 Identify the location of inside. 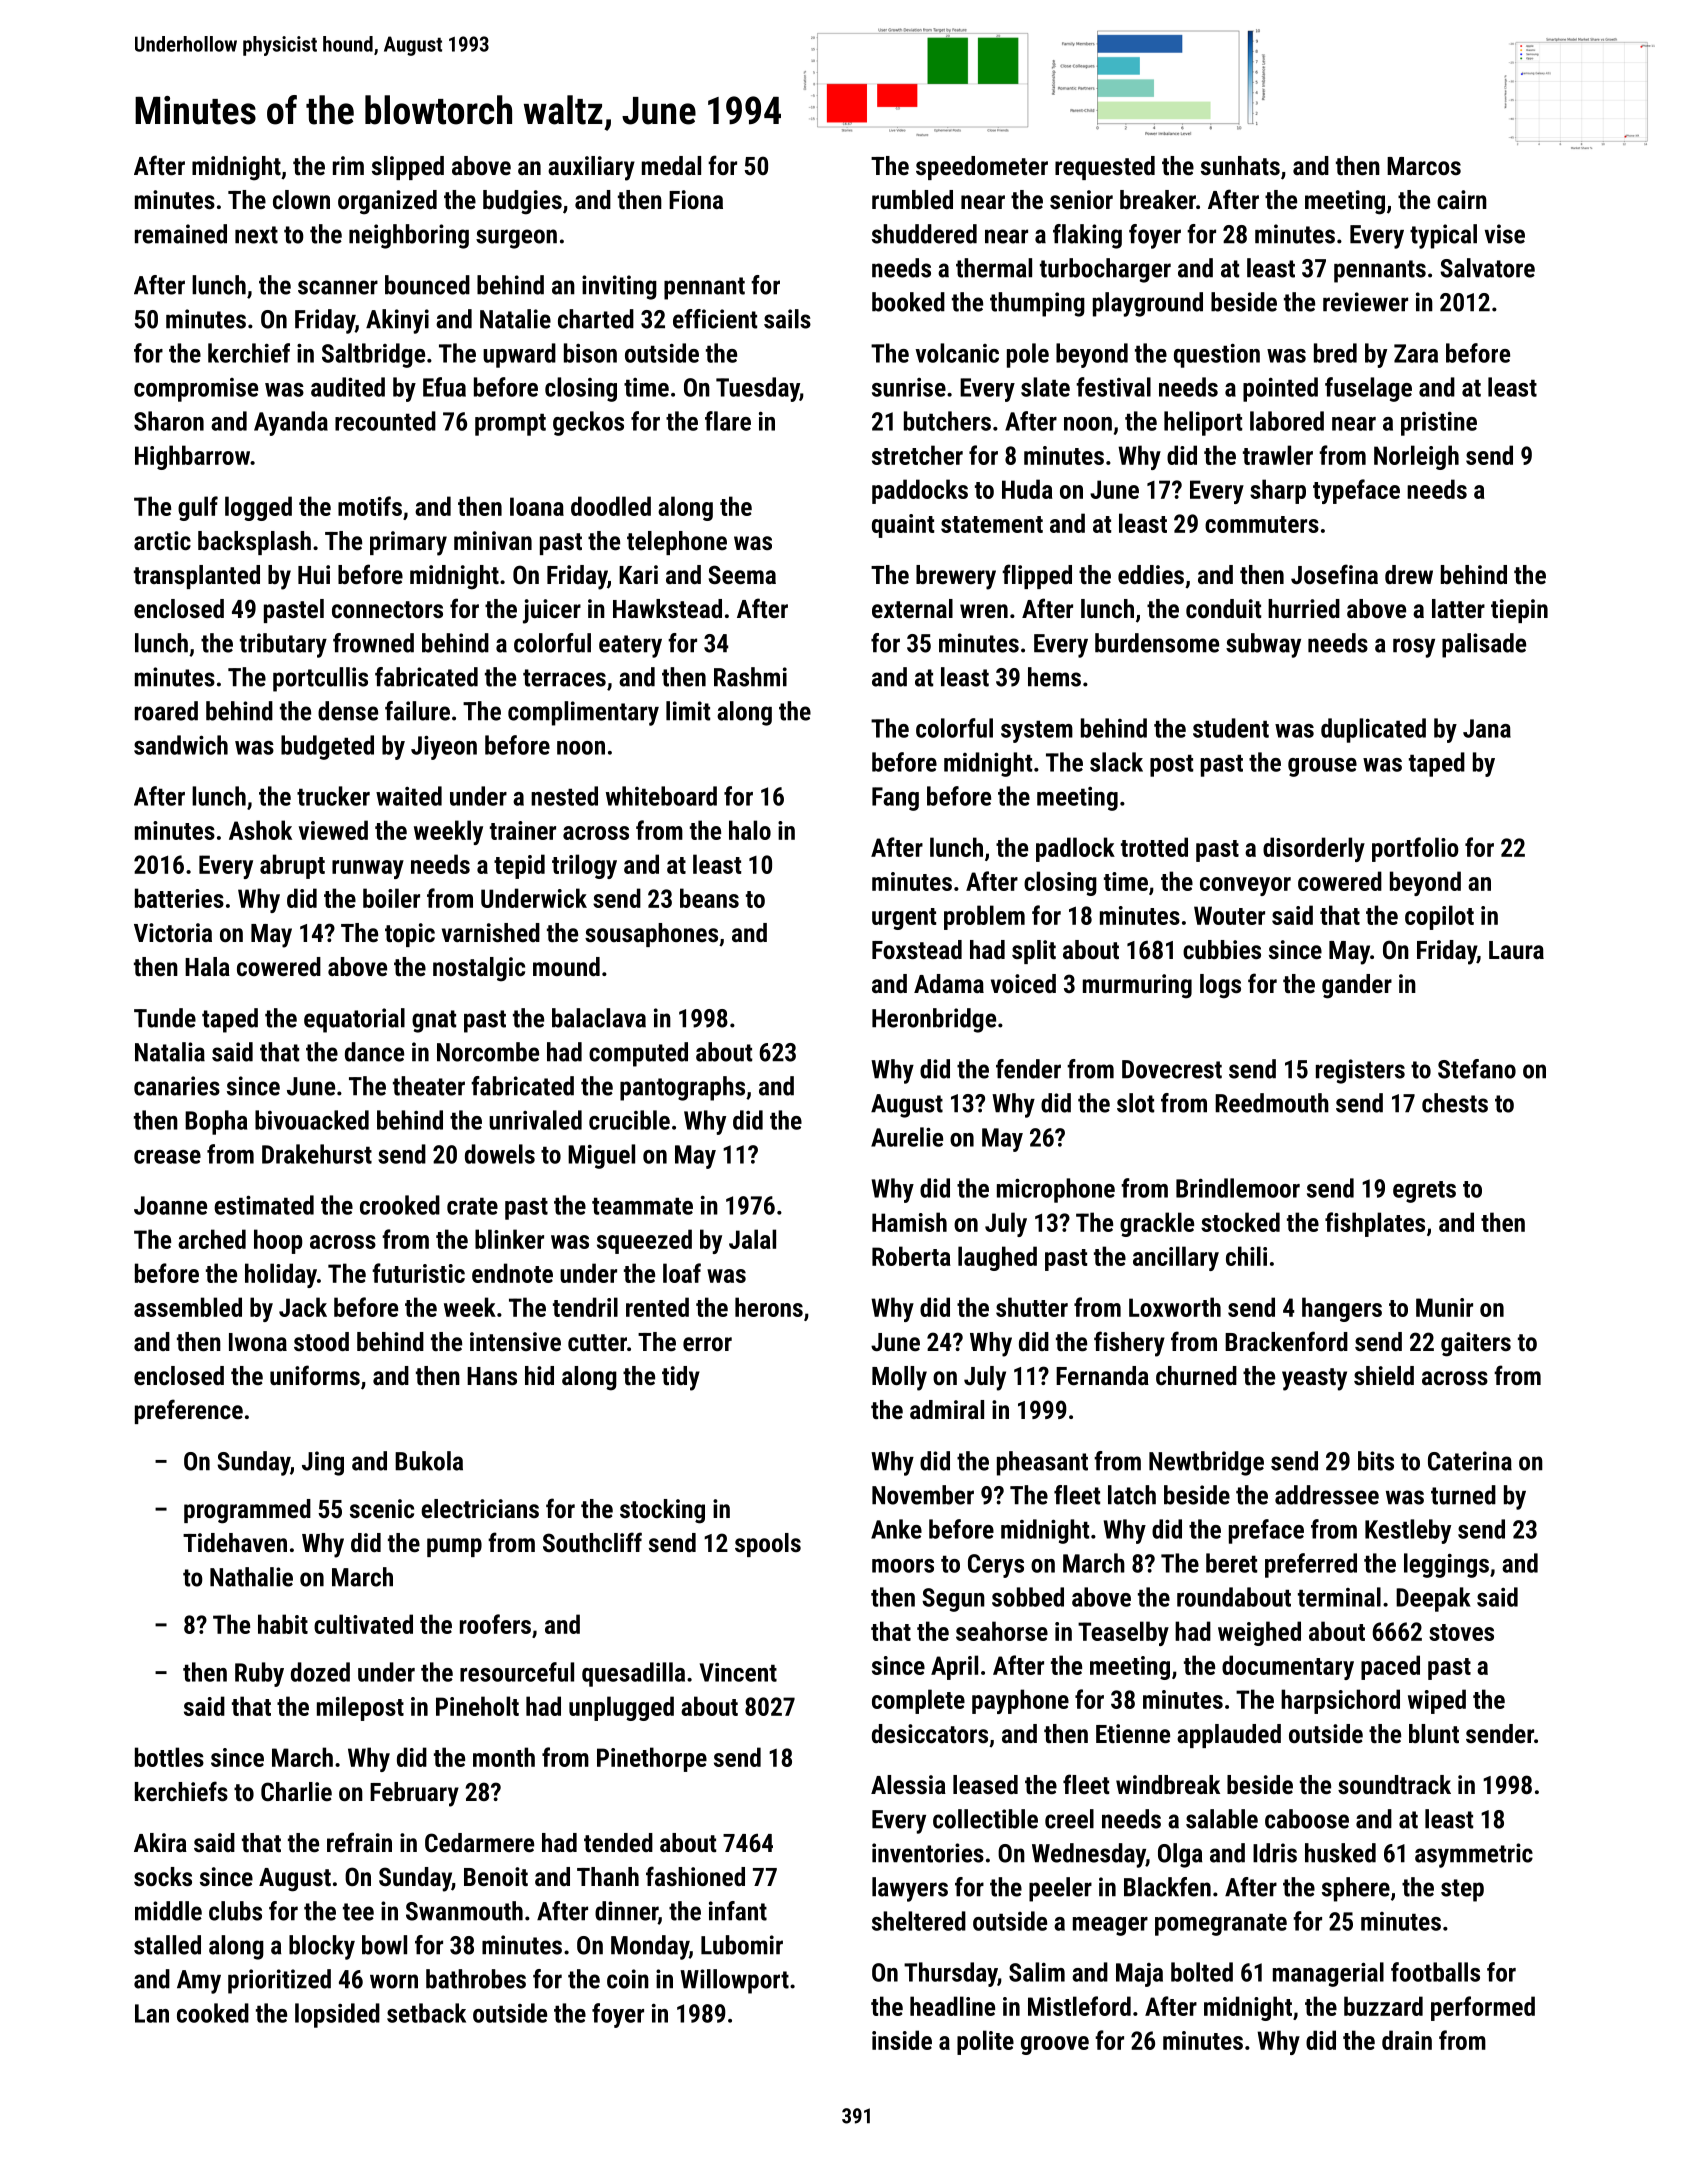
(902, 2040).
